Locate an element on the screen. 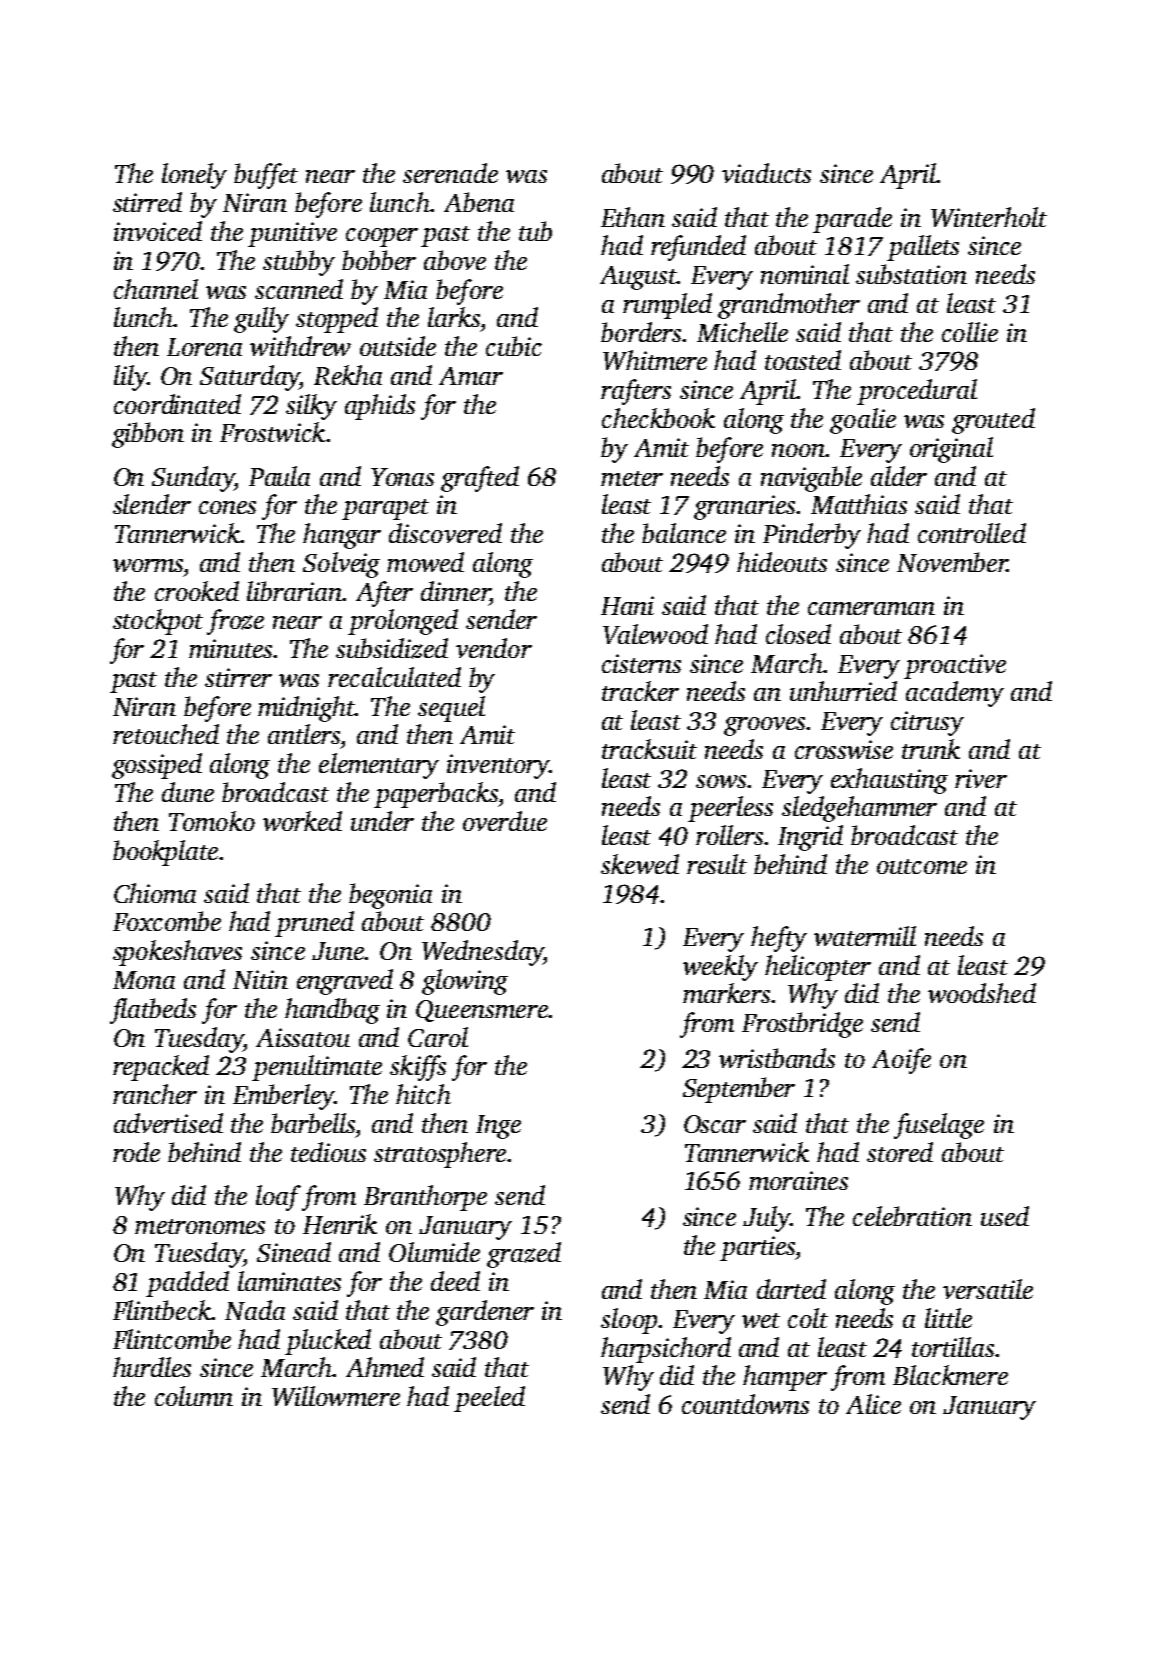 Image resolution: width=1165 pixels, height=1654 pixels. serenade is located at coordinates (450, 173).
